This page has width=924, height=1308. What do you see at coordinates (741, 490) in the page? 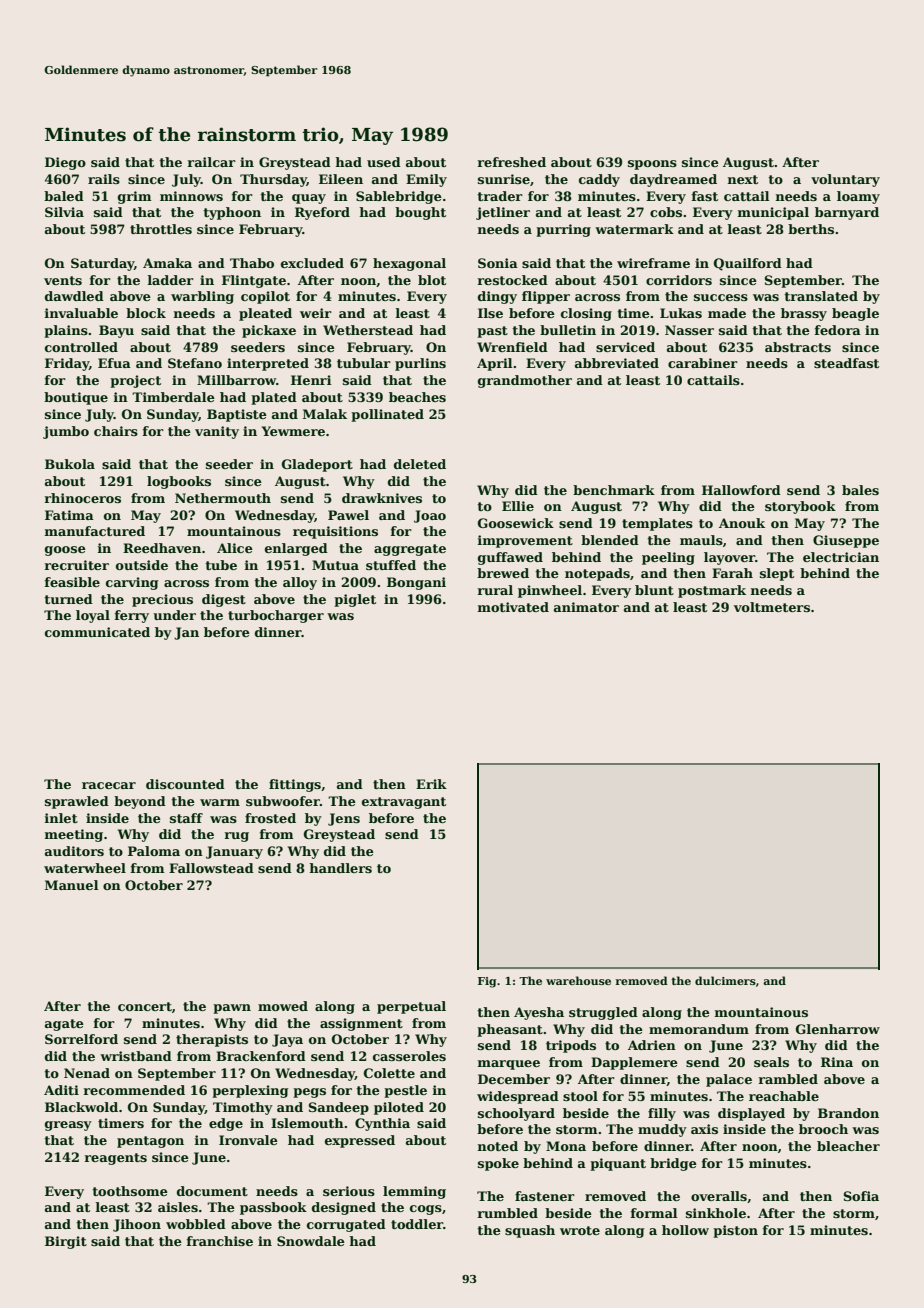
I see `Hallowford` at bounding box center [741, 490].
